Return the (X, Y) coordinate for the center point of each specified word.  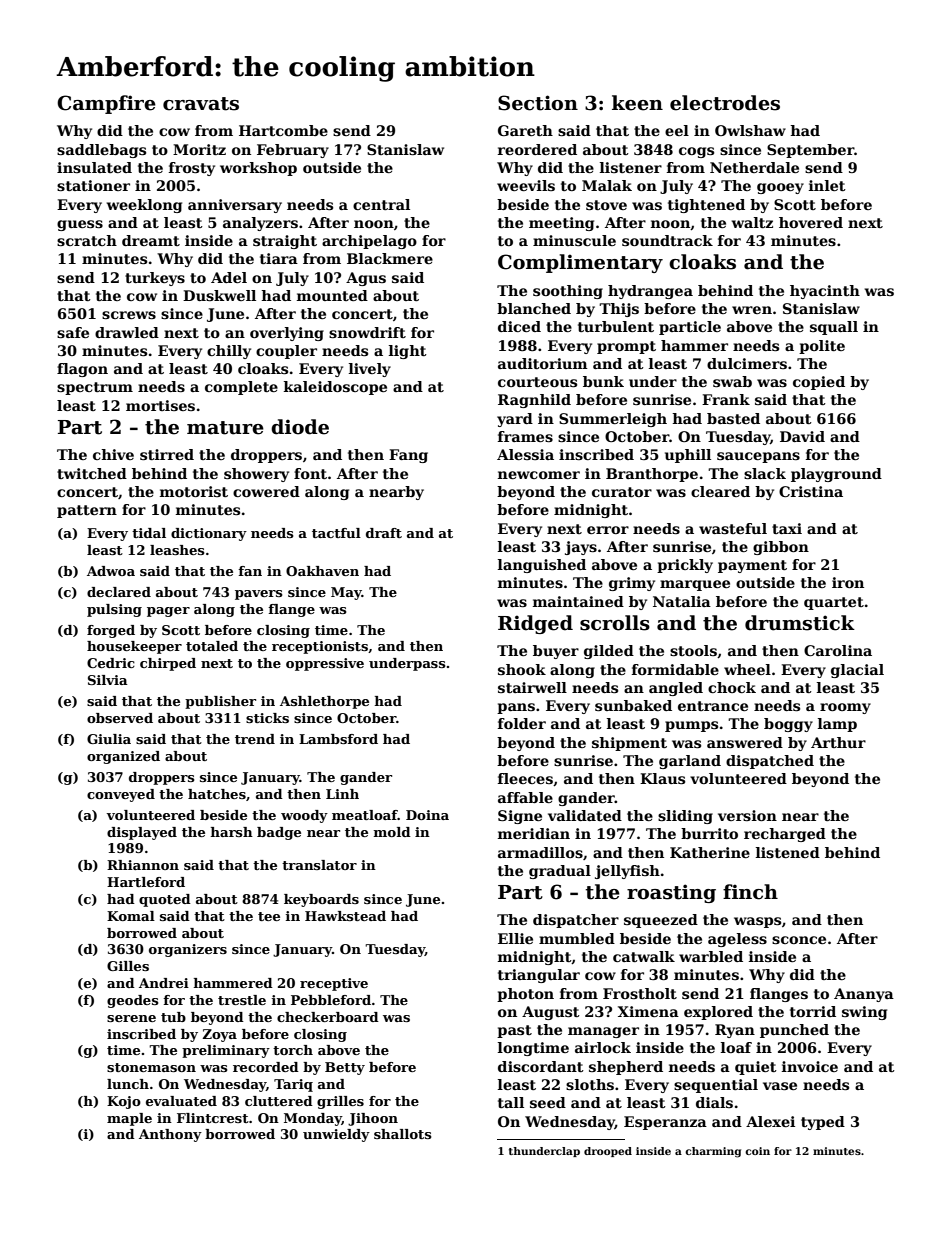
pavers (259, 595)
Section (538, 103)
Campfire (106, 104)
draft (384, 533)
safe (73, 332)
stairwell (532, 687)
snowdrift (367, 332)
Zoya (219, 1035)
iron (848, 582)
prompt (626, 347)
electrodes (725, 103)
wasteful (733, 528)
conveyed (121, 795)
